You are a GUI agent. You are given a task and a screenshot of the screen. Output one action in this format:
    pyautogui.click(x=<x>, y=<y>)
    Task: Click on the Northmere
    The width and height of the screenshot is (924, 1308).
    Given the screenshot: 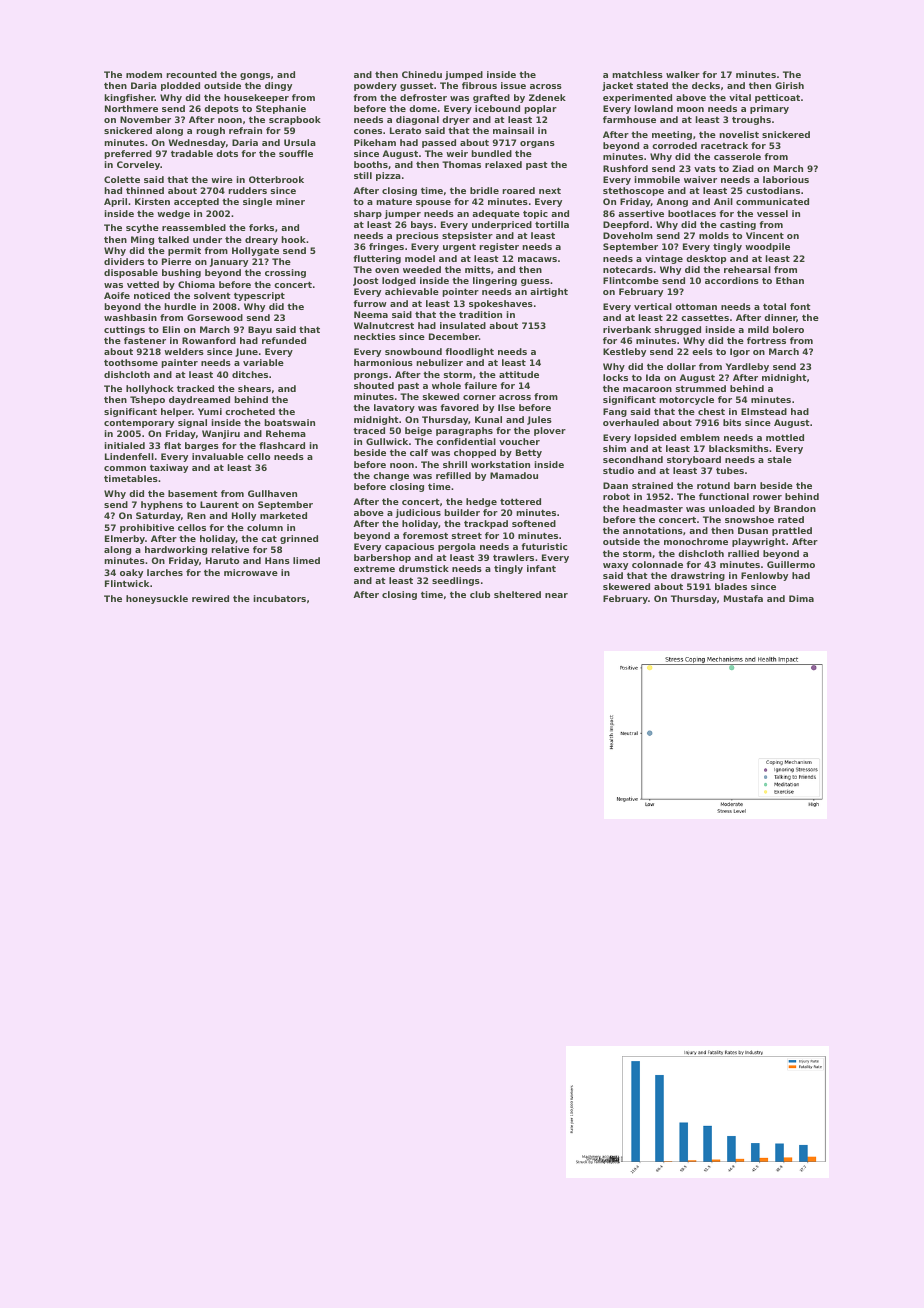 What is the action you would take?
    pyautogui.click(x=131, y=108)
